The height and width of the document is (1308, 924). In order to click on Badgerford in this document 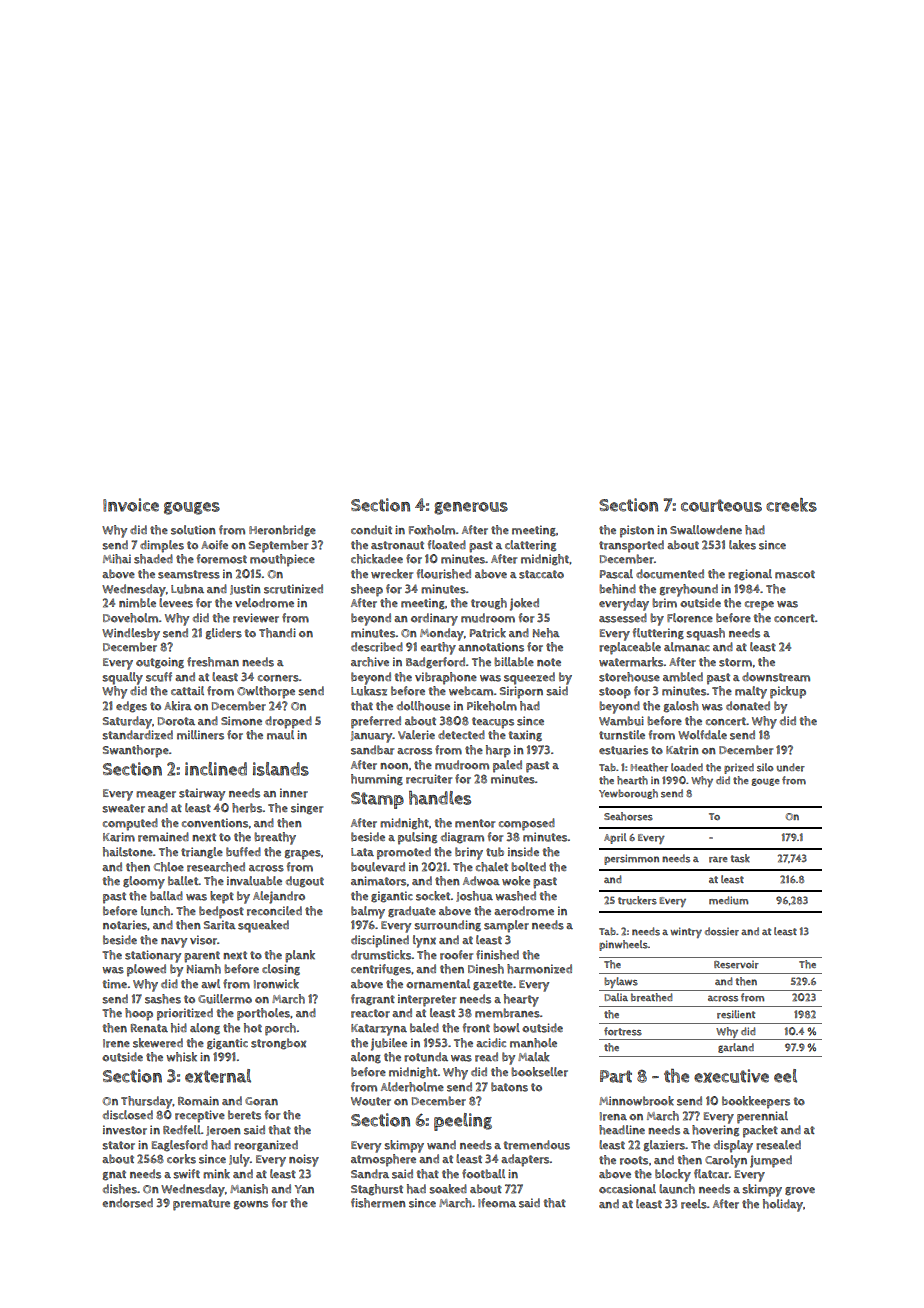, I will do `click(435, 663)`.
